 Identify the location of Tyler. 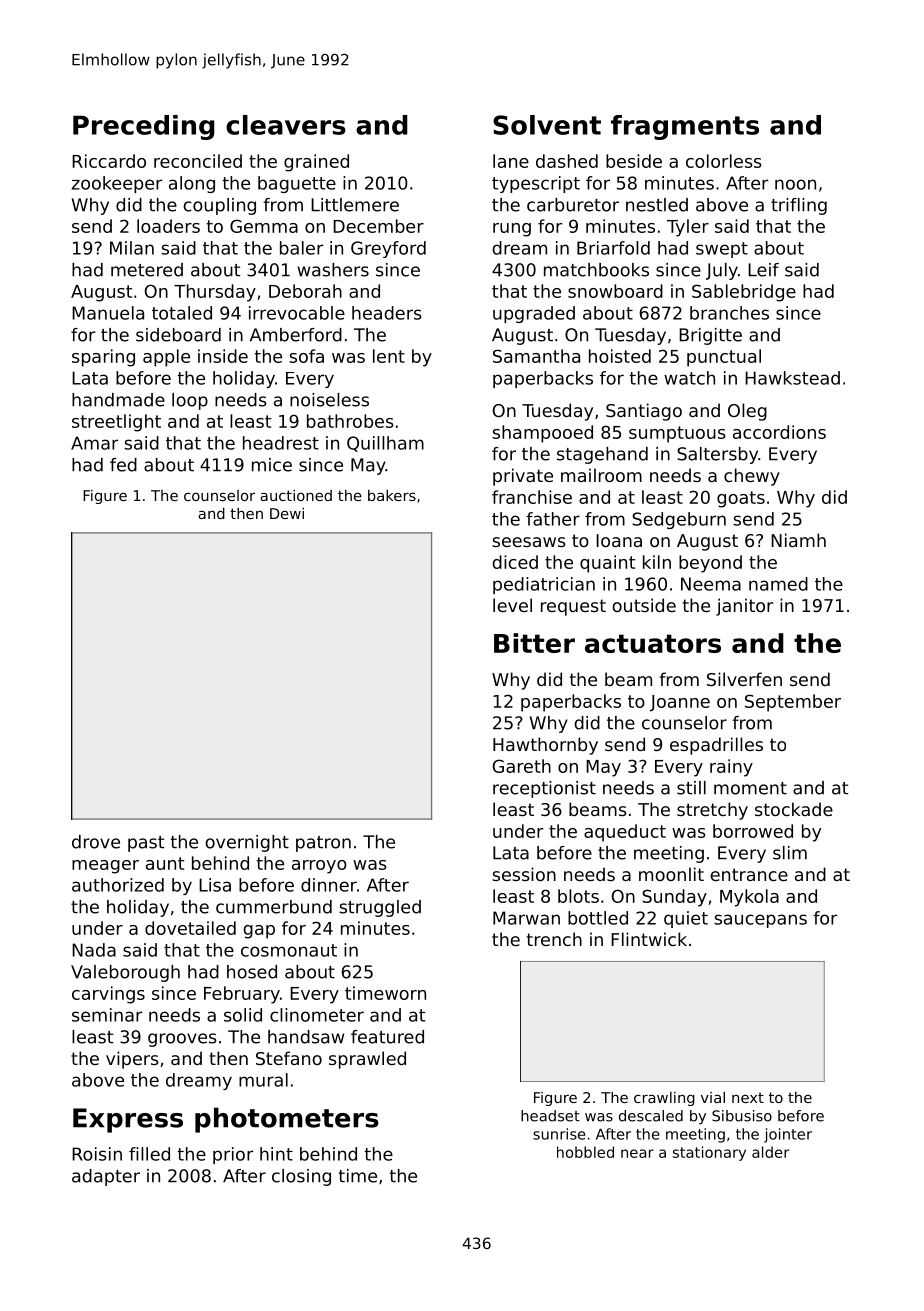
(688, 228).
